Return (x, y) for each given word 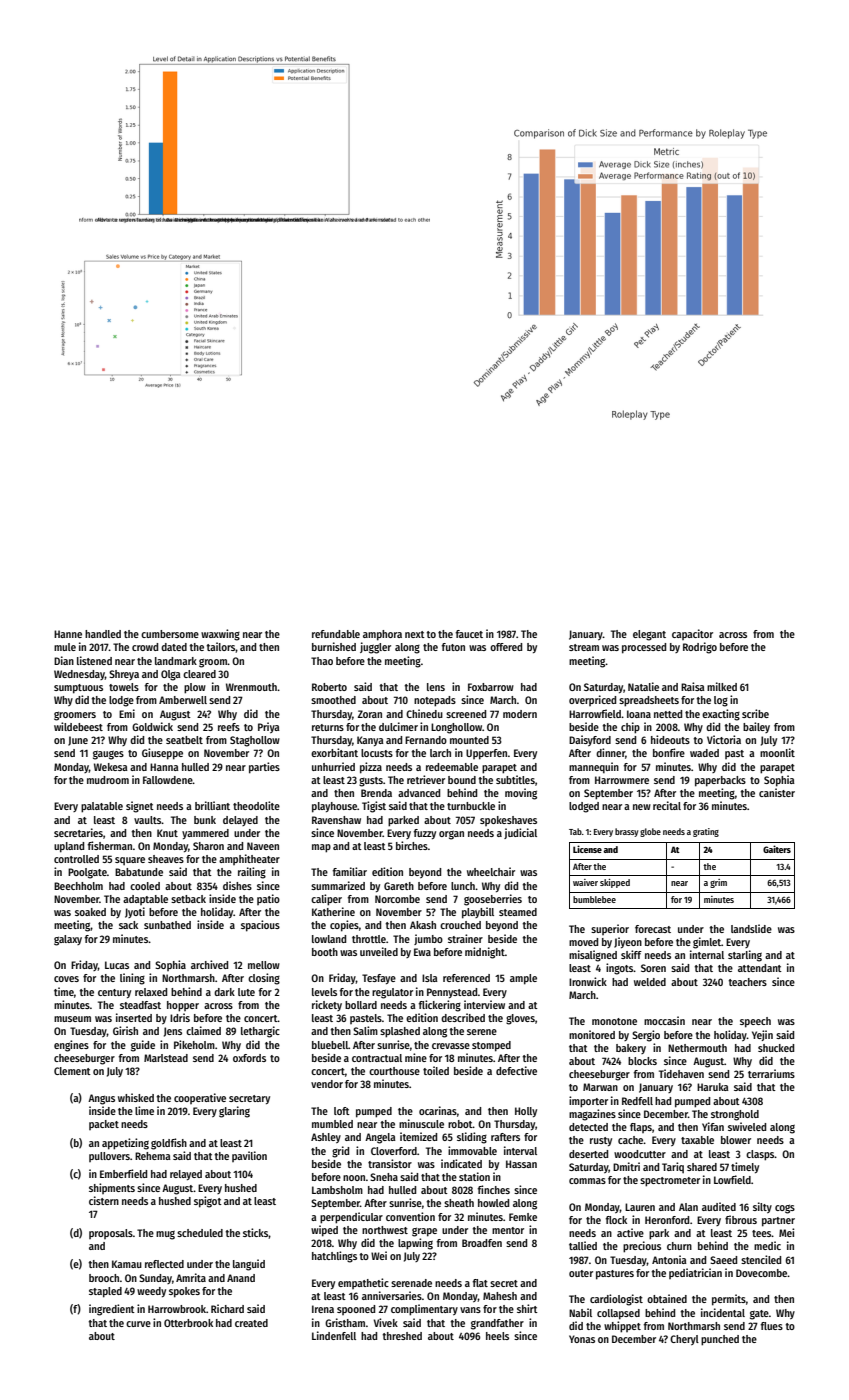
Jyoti (135, 912)
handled (103, 634)
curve (138, 1324)
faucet (469, 634)
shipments (112, 1188)
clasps (760, 1155)
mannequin (594, 767)
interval (520, 1150)
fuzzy (425, 834)
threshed (402, 1336)
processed (644, 648)
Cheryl (684, 1340)
